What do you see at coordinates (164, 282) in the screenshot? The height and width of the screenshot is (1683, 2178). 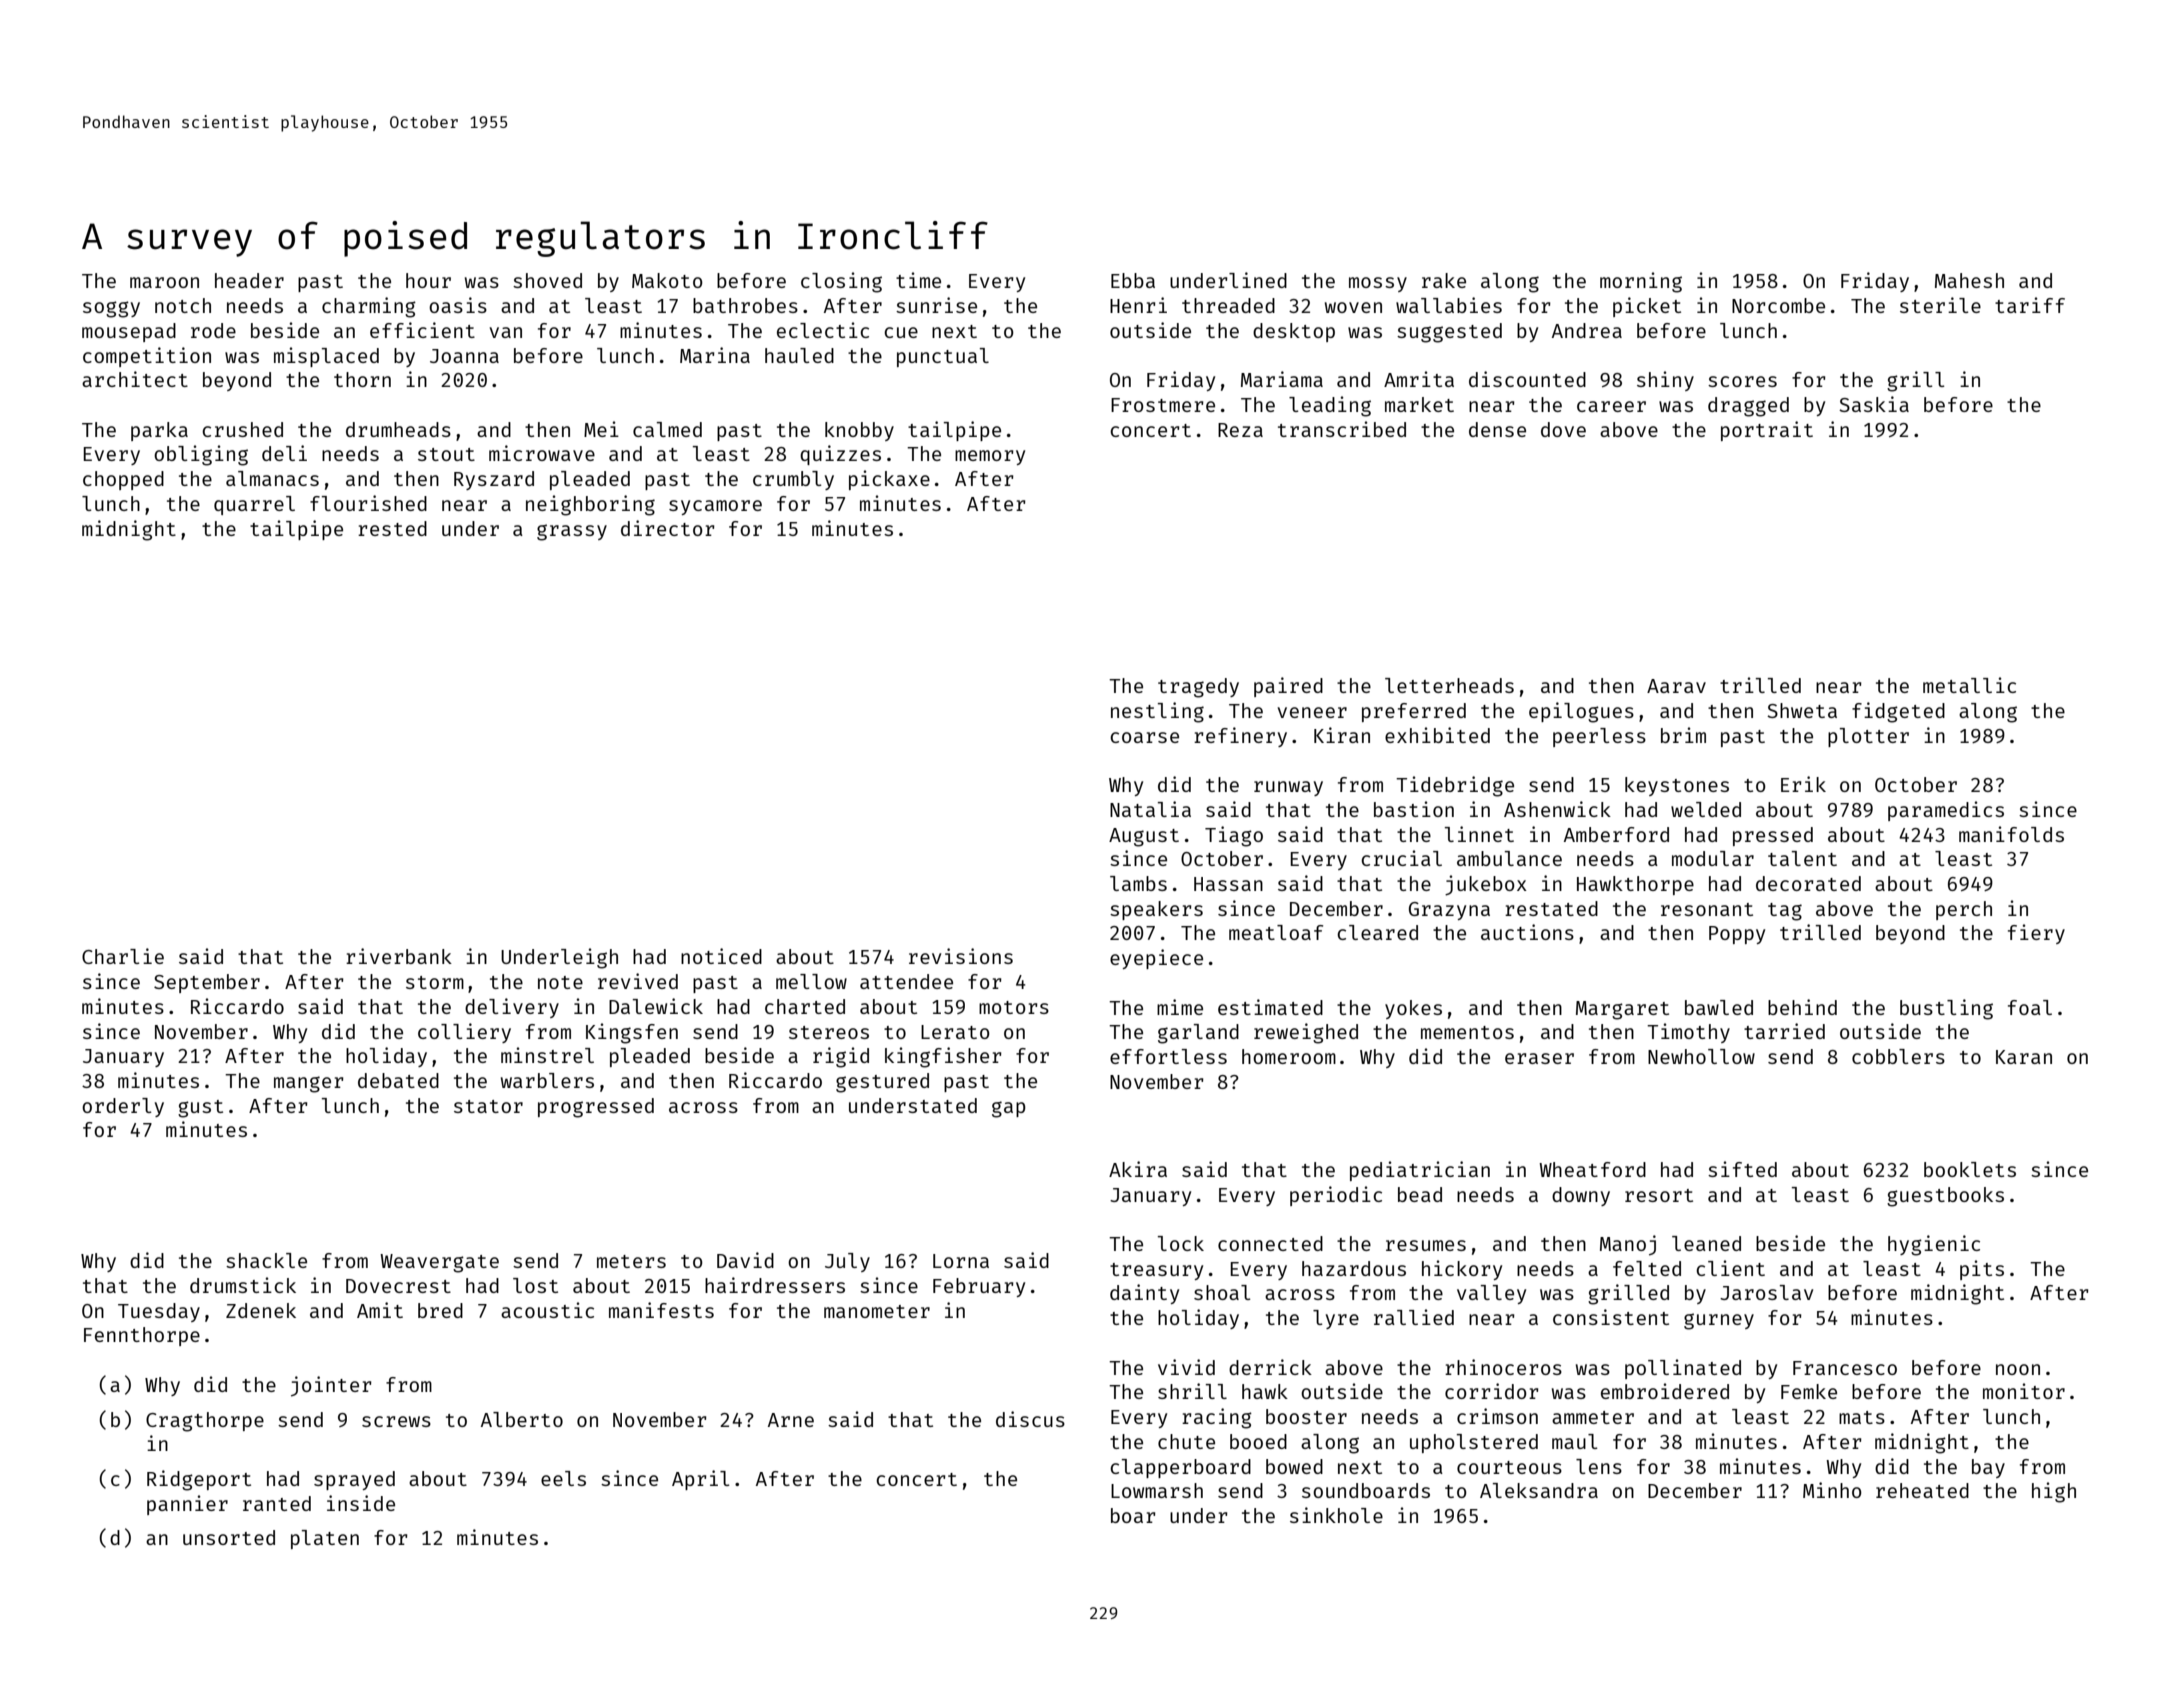 I see `maroon` at bounding box center [164, 282].
